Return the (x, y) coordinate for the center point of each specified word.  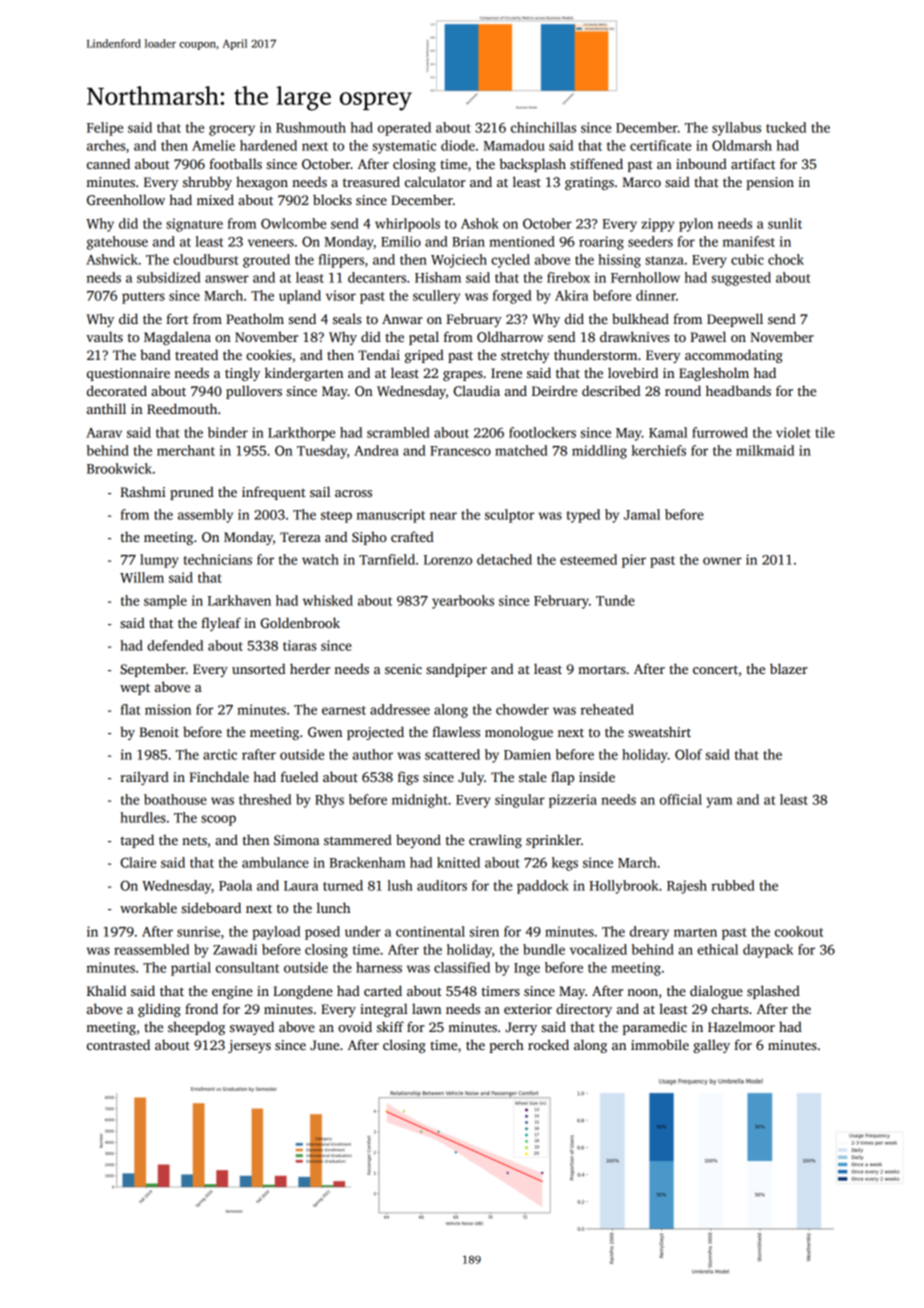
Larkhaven (239, 600)
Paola (235, 885)
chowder (522, 709)
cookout (799, 931)
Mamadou (514, 145)
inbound (701, 163)
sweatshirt (659, 731)
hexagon (262, 183)
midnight (420, 801)
